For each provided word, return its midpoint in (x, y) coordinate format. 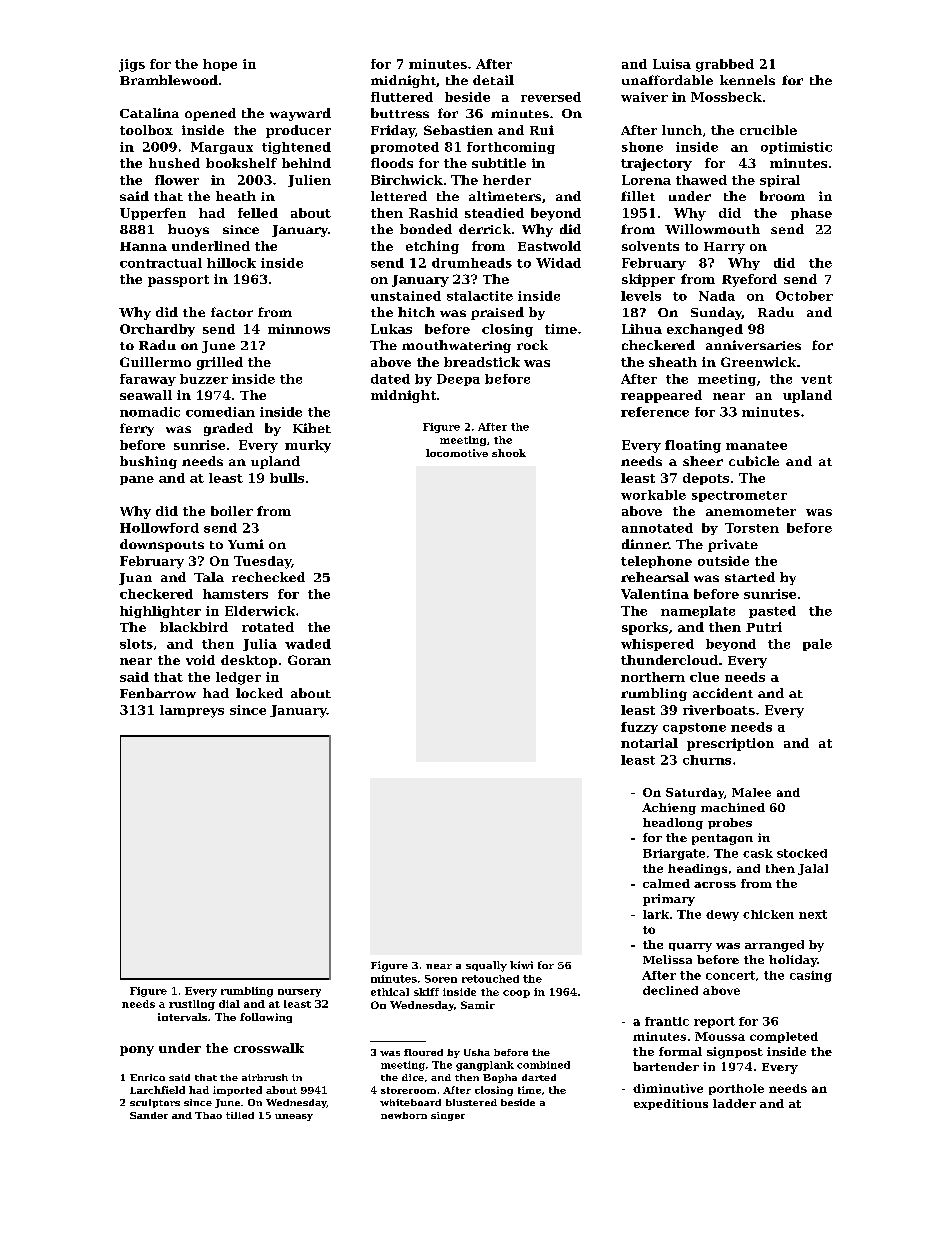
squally (486, 966)
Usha (477, 1052)
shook (509, 453)
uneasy (294, 1117)
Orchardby (157, 330)
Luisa (672, 64)
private (733, 545)
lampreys (192, 711)
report (714, 1022)
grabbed (725, 65)
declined (670, 990)
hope (220, 65)
